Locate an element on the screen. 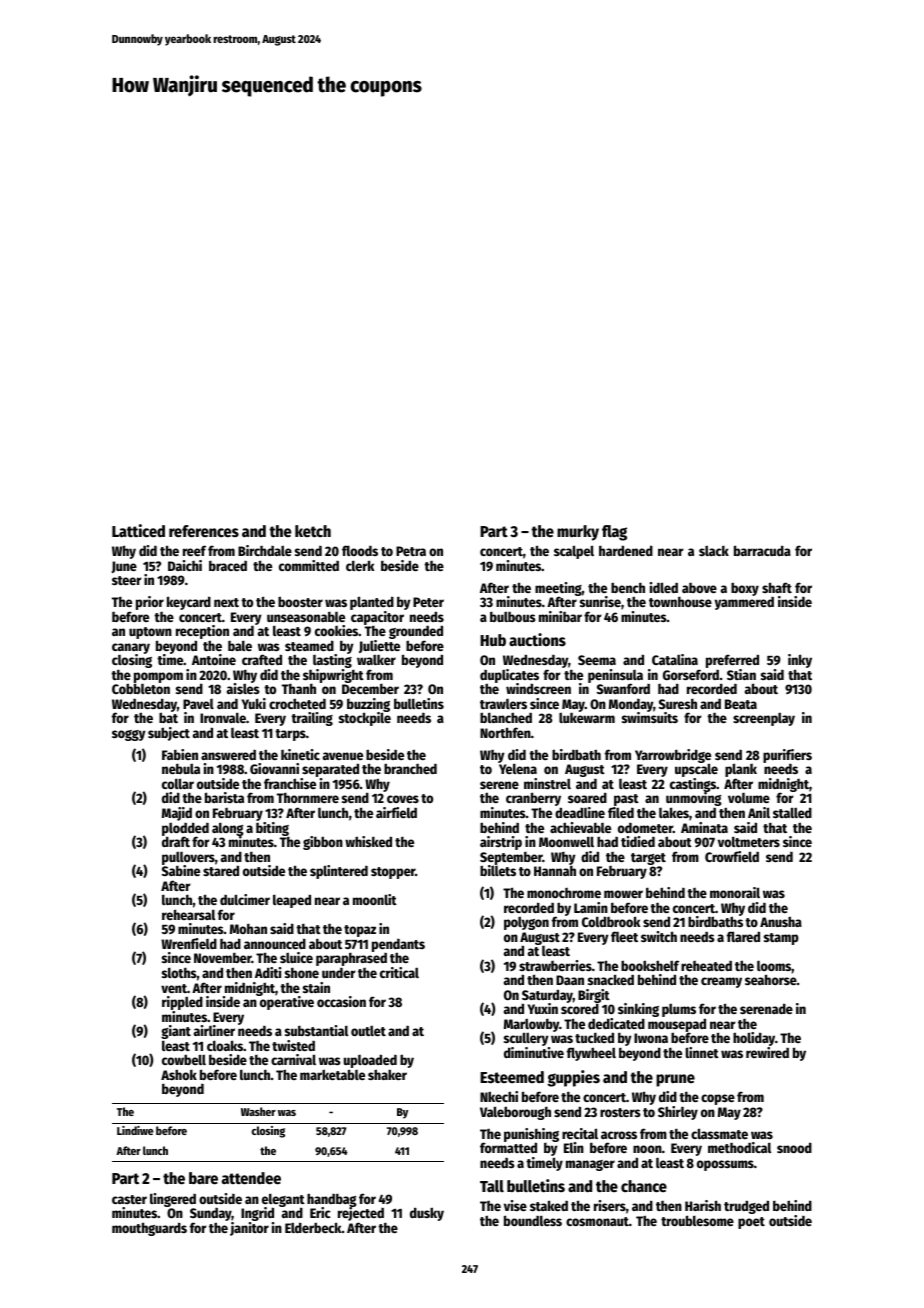 Image resolution: width=924 pixels, height=1308 pixels. grounded is located at coordinates (416, 632).
